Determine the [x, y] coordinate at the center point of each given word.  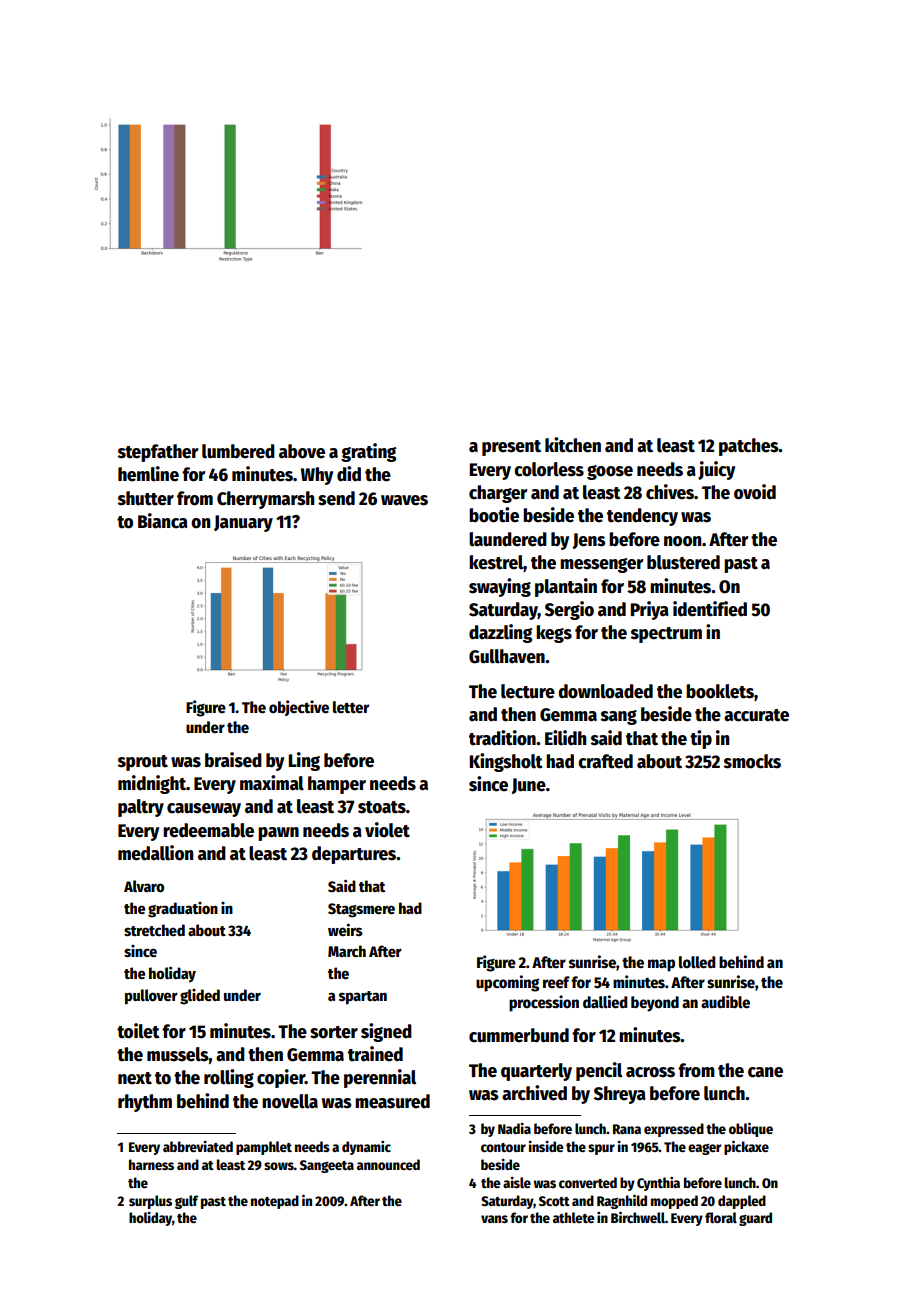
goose [610, 472]
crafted [605, 761]
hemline [148, 474]
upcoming [507, 983]
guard [755, 1219]
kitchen [573, 445]
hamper [337, 785]
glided [200, 997]
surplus [150, 1202]
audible [725, 1002]
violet [387, 830]
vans [494, 1219]
